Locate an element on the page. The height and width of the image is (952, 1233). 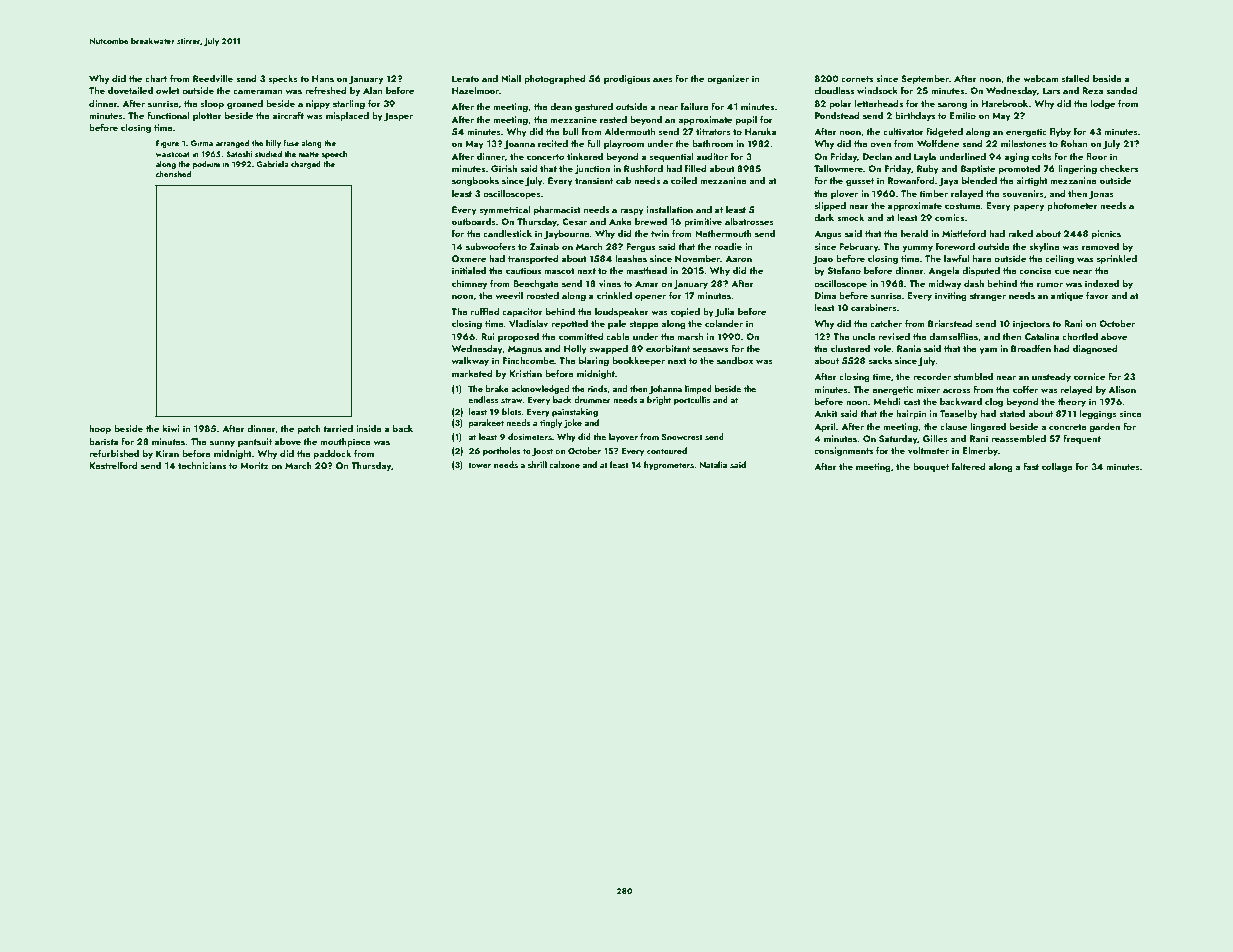
tower is located at coordinates (479, 465).
